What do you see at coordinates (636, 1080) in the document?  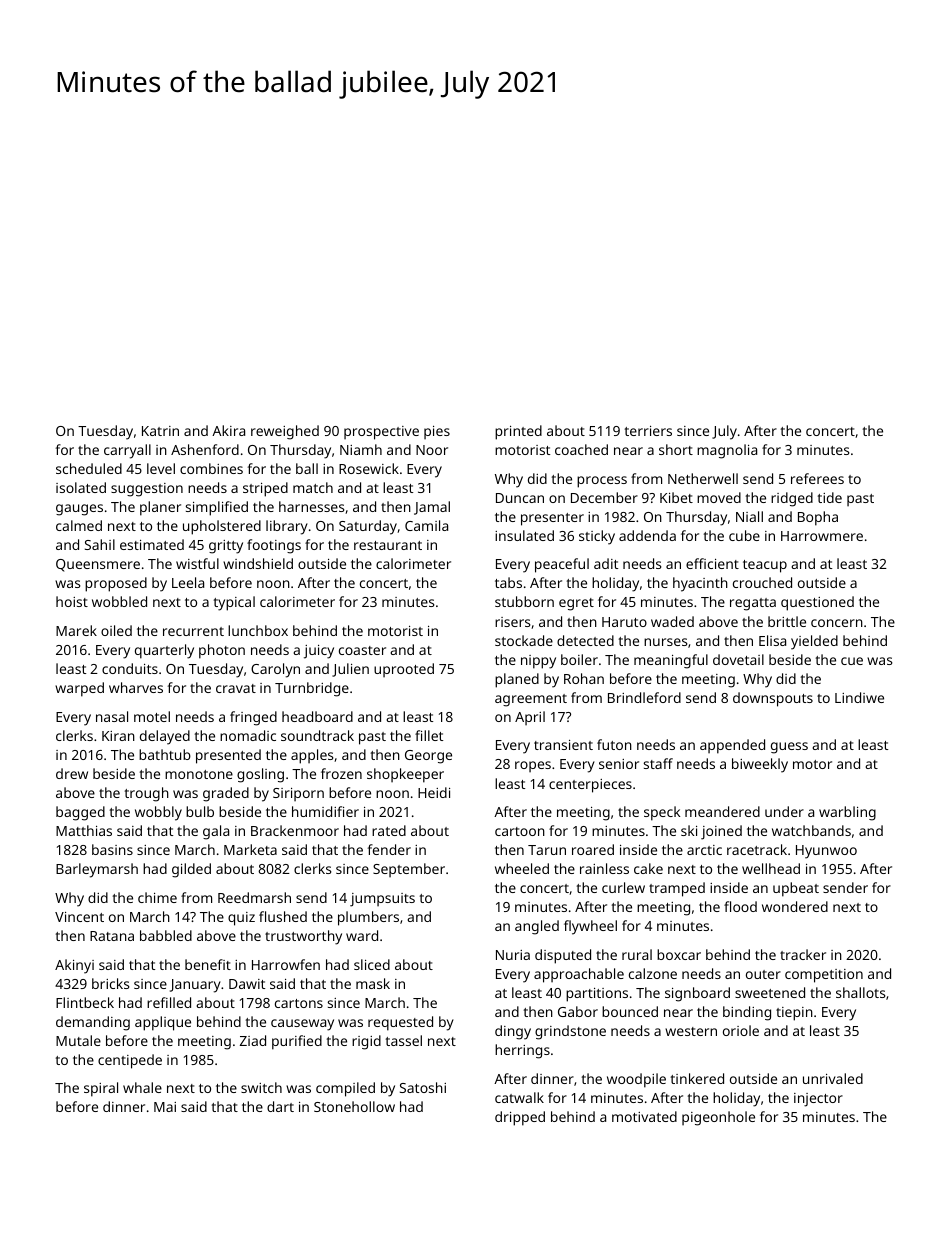 I see `woodpile` at bounding box center [636, 1080].
